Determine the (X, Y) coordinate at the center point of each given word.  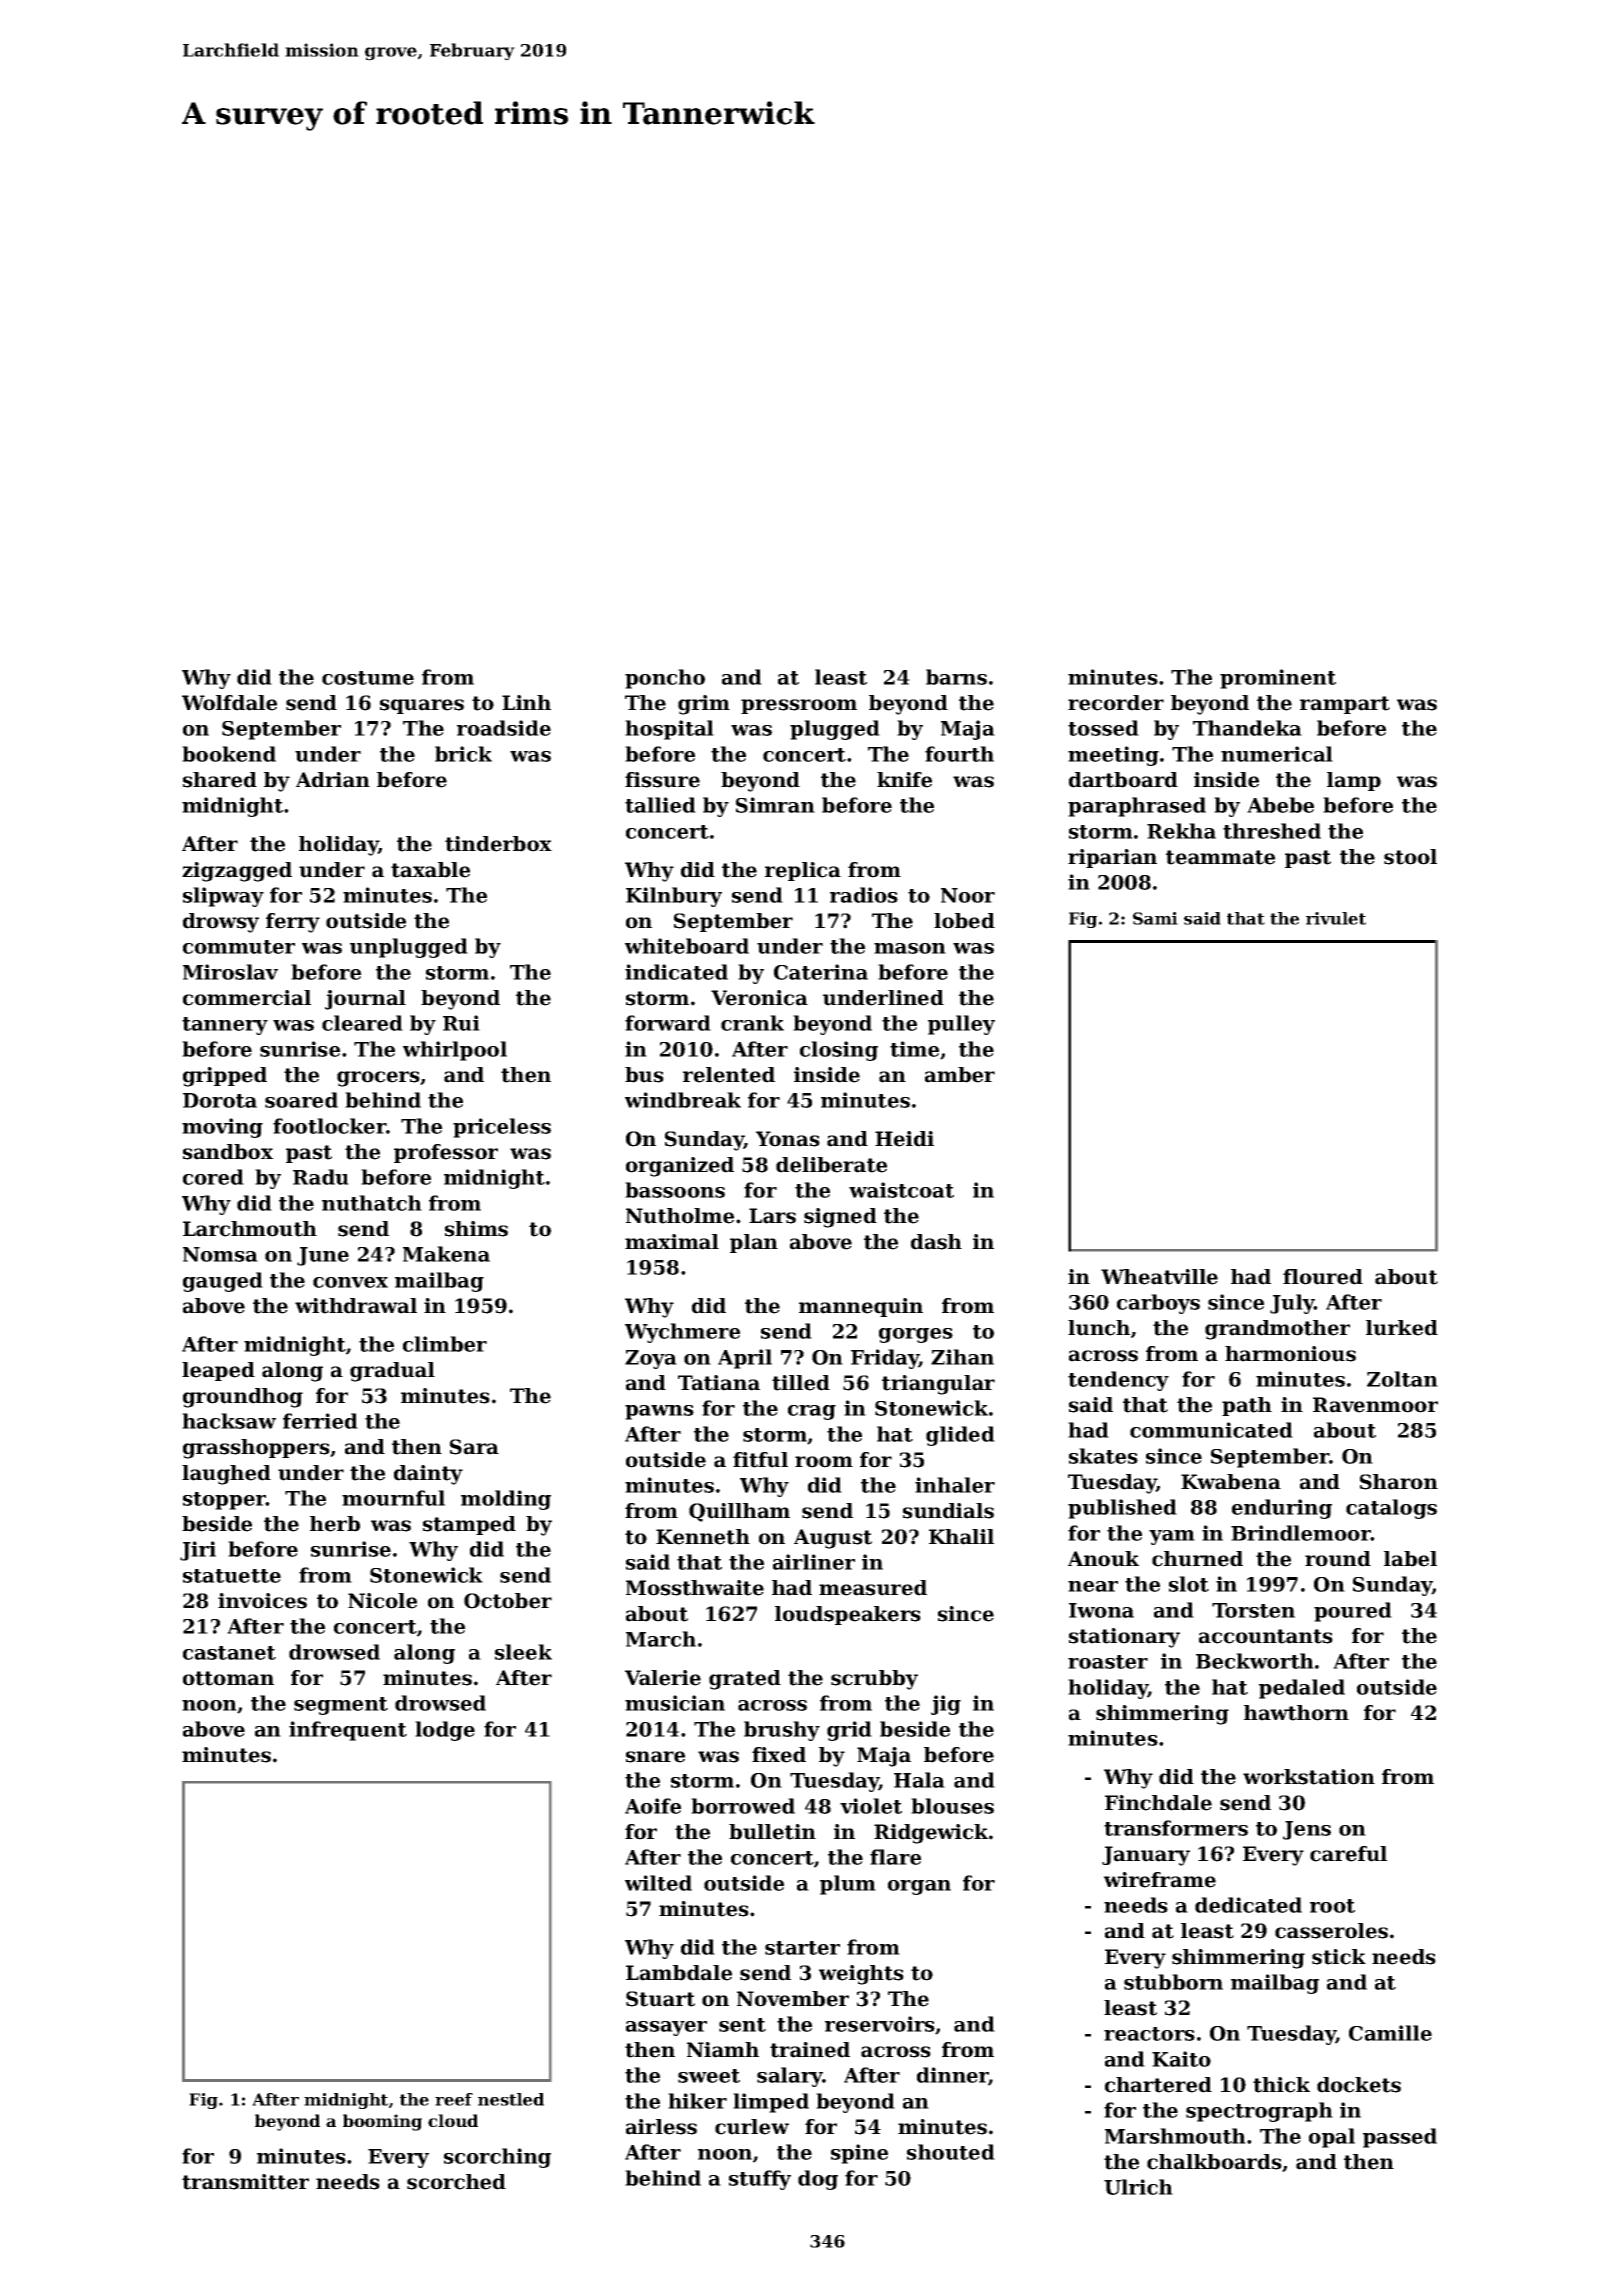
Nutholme (680, 1216)
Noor (968, 895)
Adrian (333, 780)
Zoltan (1402, 1379)
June (323, 1256)
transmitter (245, 2182)
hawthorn (1296, 1713)
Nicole (382, 1601)
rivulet (1336, 918)
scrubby (874, 1680)
